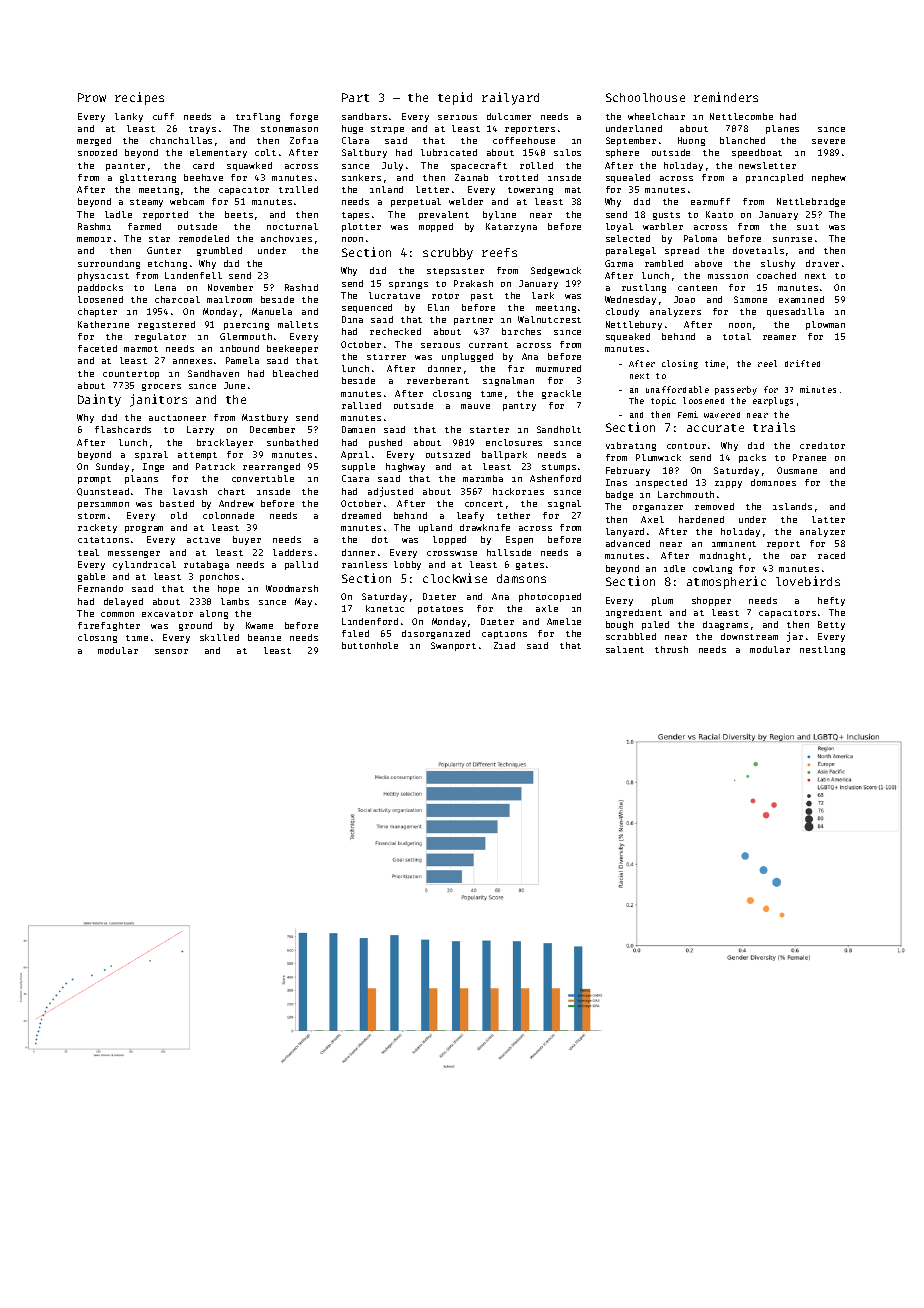 This screenshot has width=924, height=1308. Describe the element at coordinates (510, 98) in the screenshot. I see `railyard` at that location.
